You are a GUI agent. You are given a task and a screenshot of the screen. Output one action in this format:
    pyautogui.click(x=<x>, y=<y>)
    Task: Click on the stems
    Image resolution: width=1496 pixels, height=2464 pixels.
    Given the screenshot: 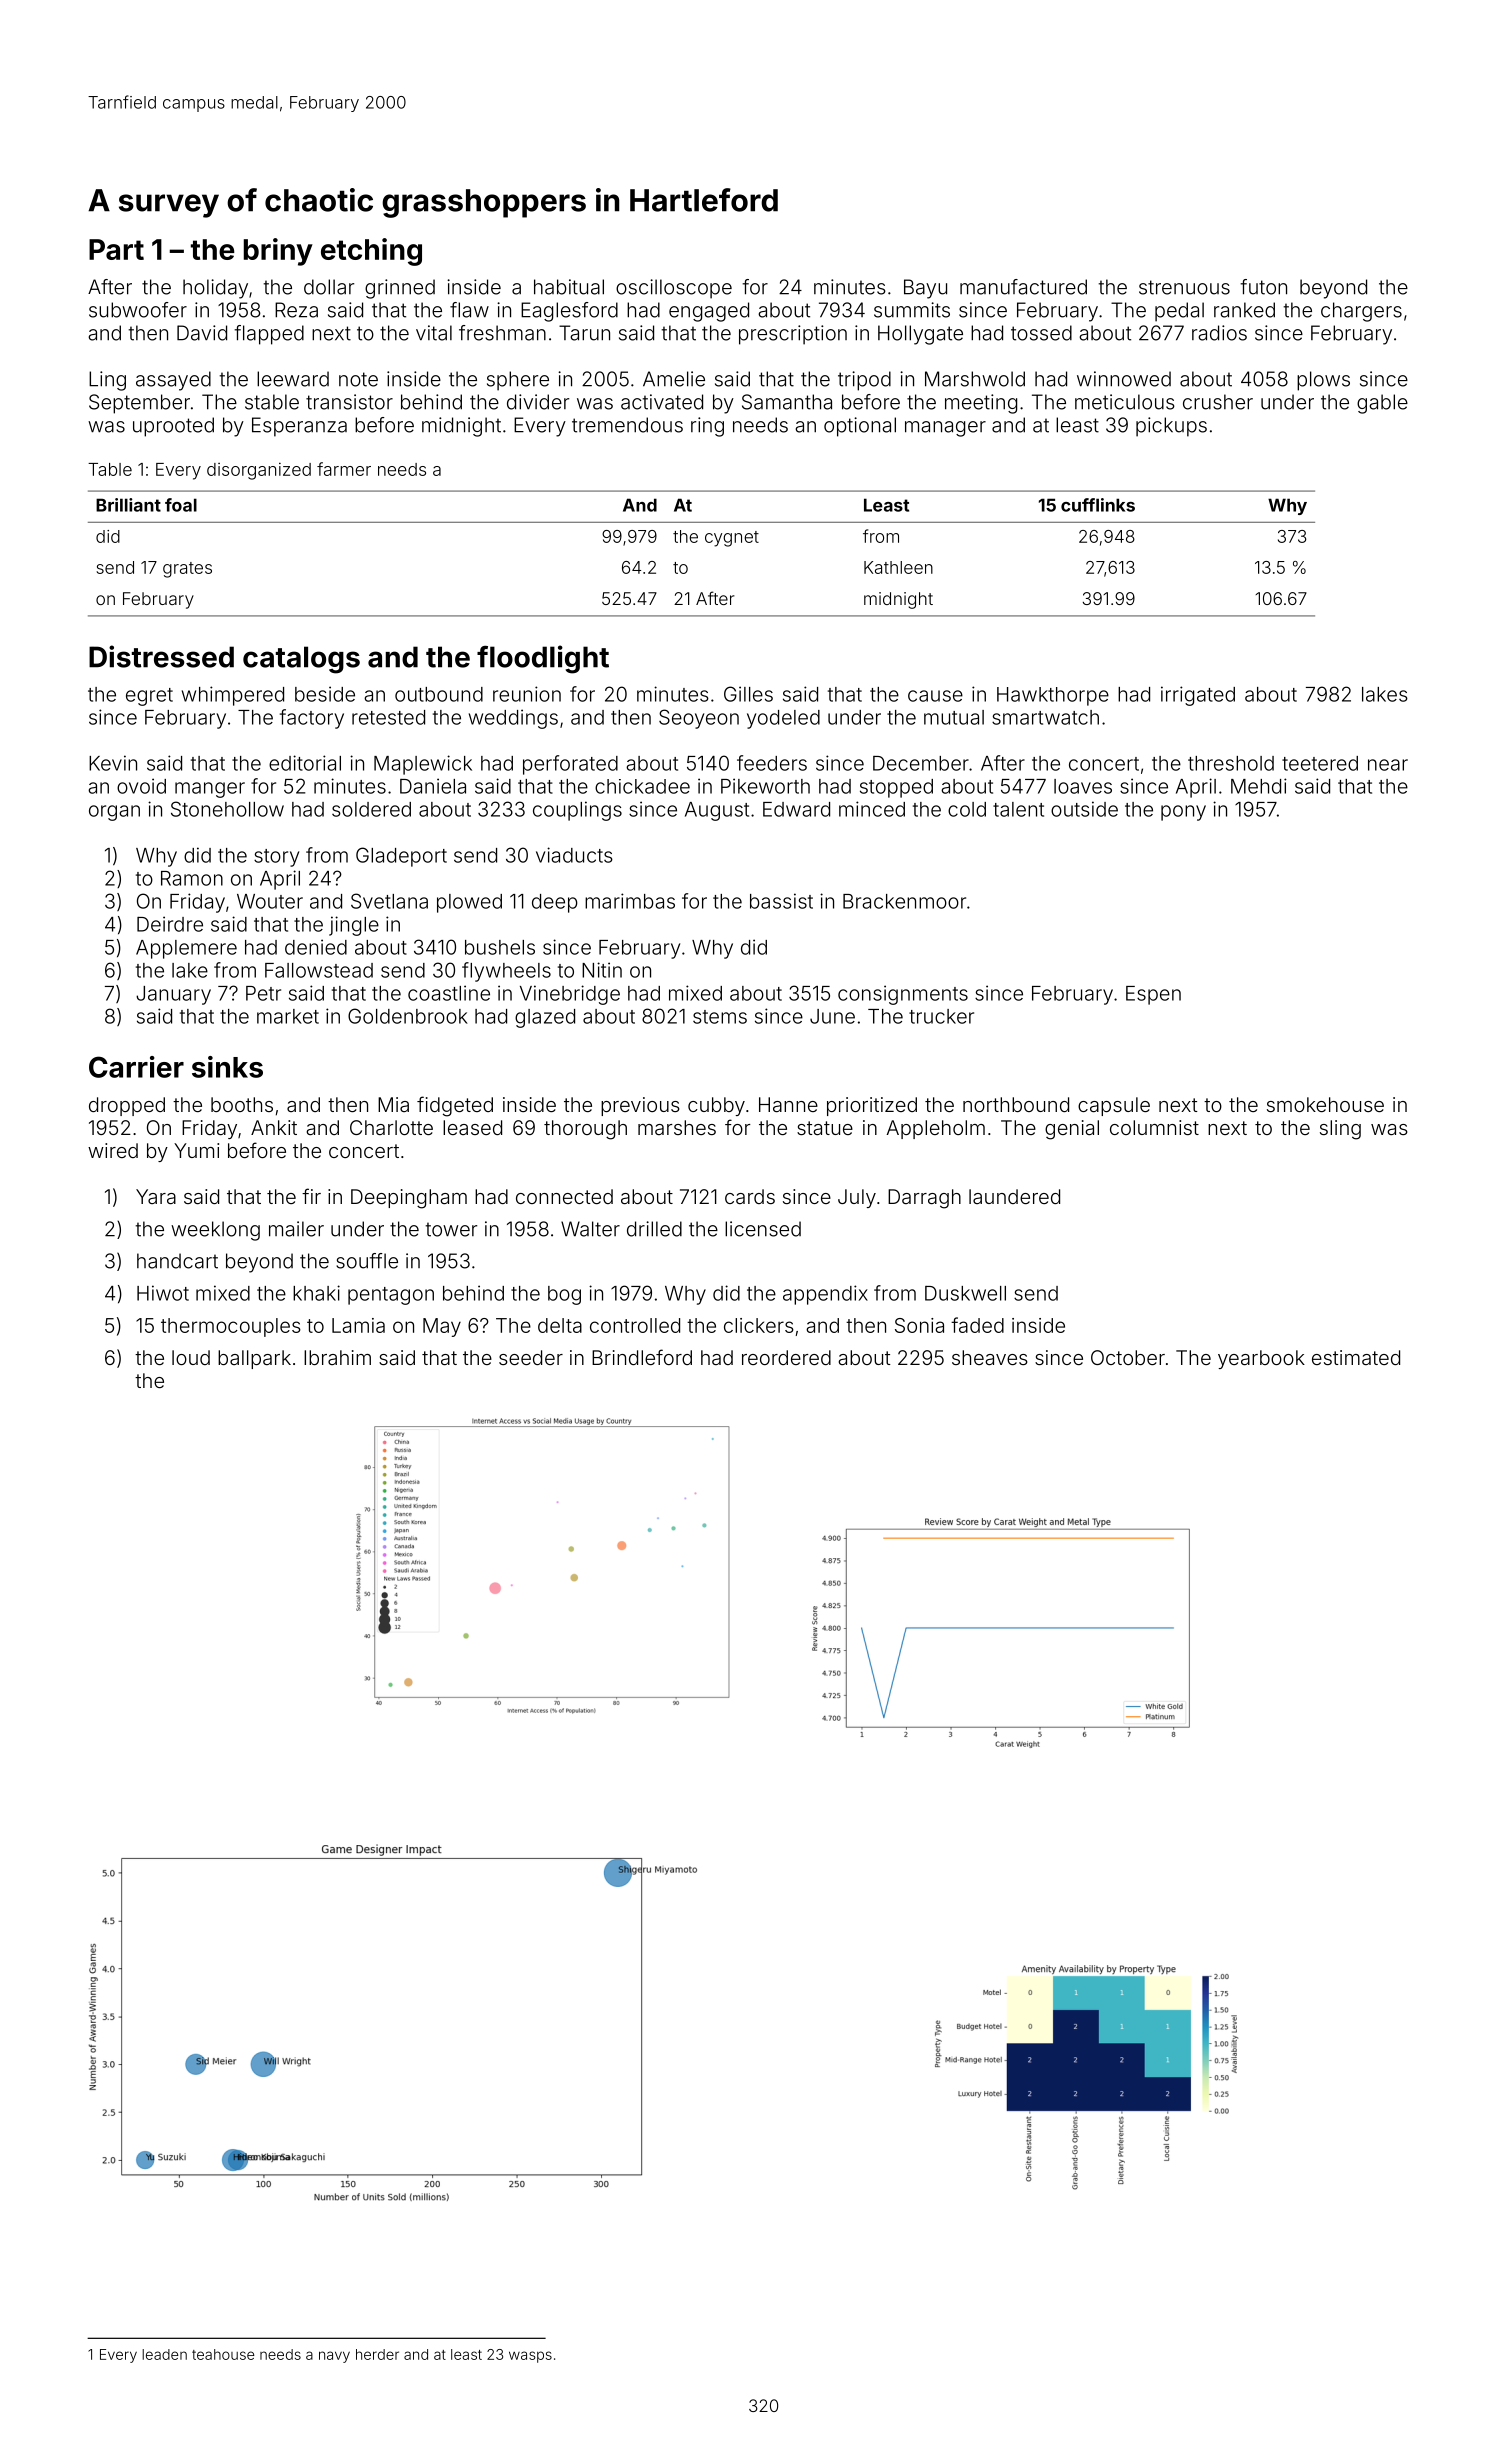 What is the action you would take?
    pyautogui.click(x=720, y=1017)
